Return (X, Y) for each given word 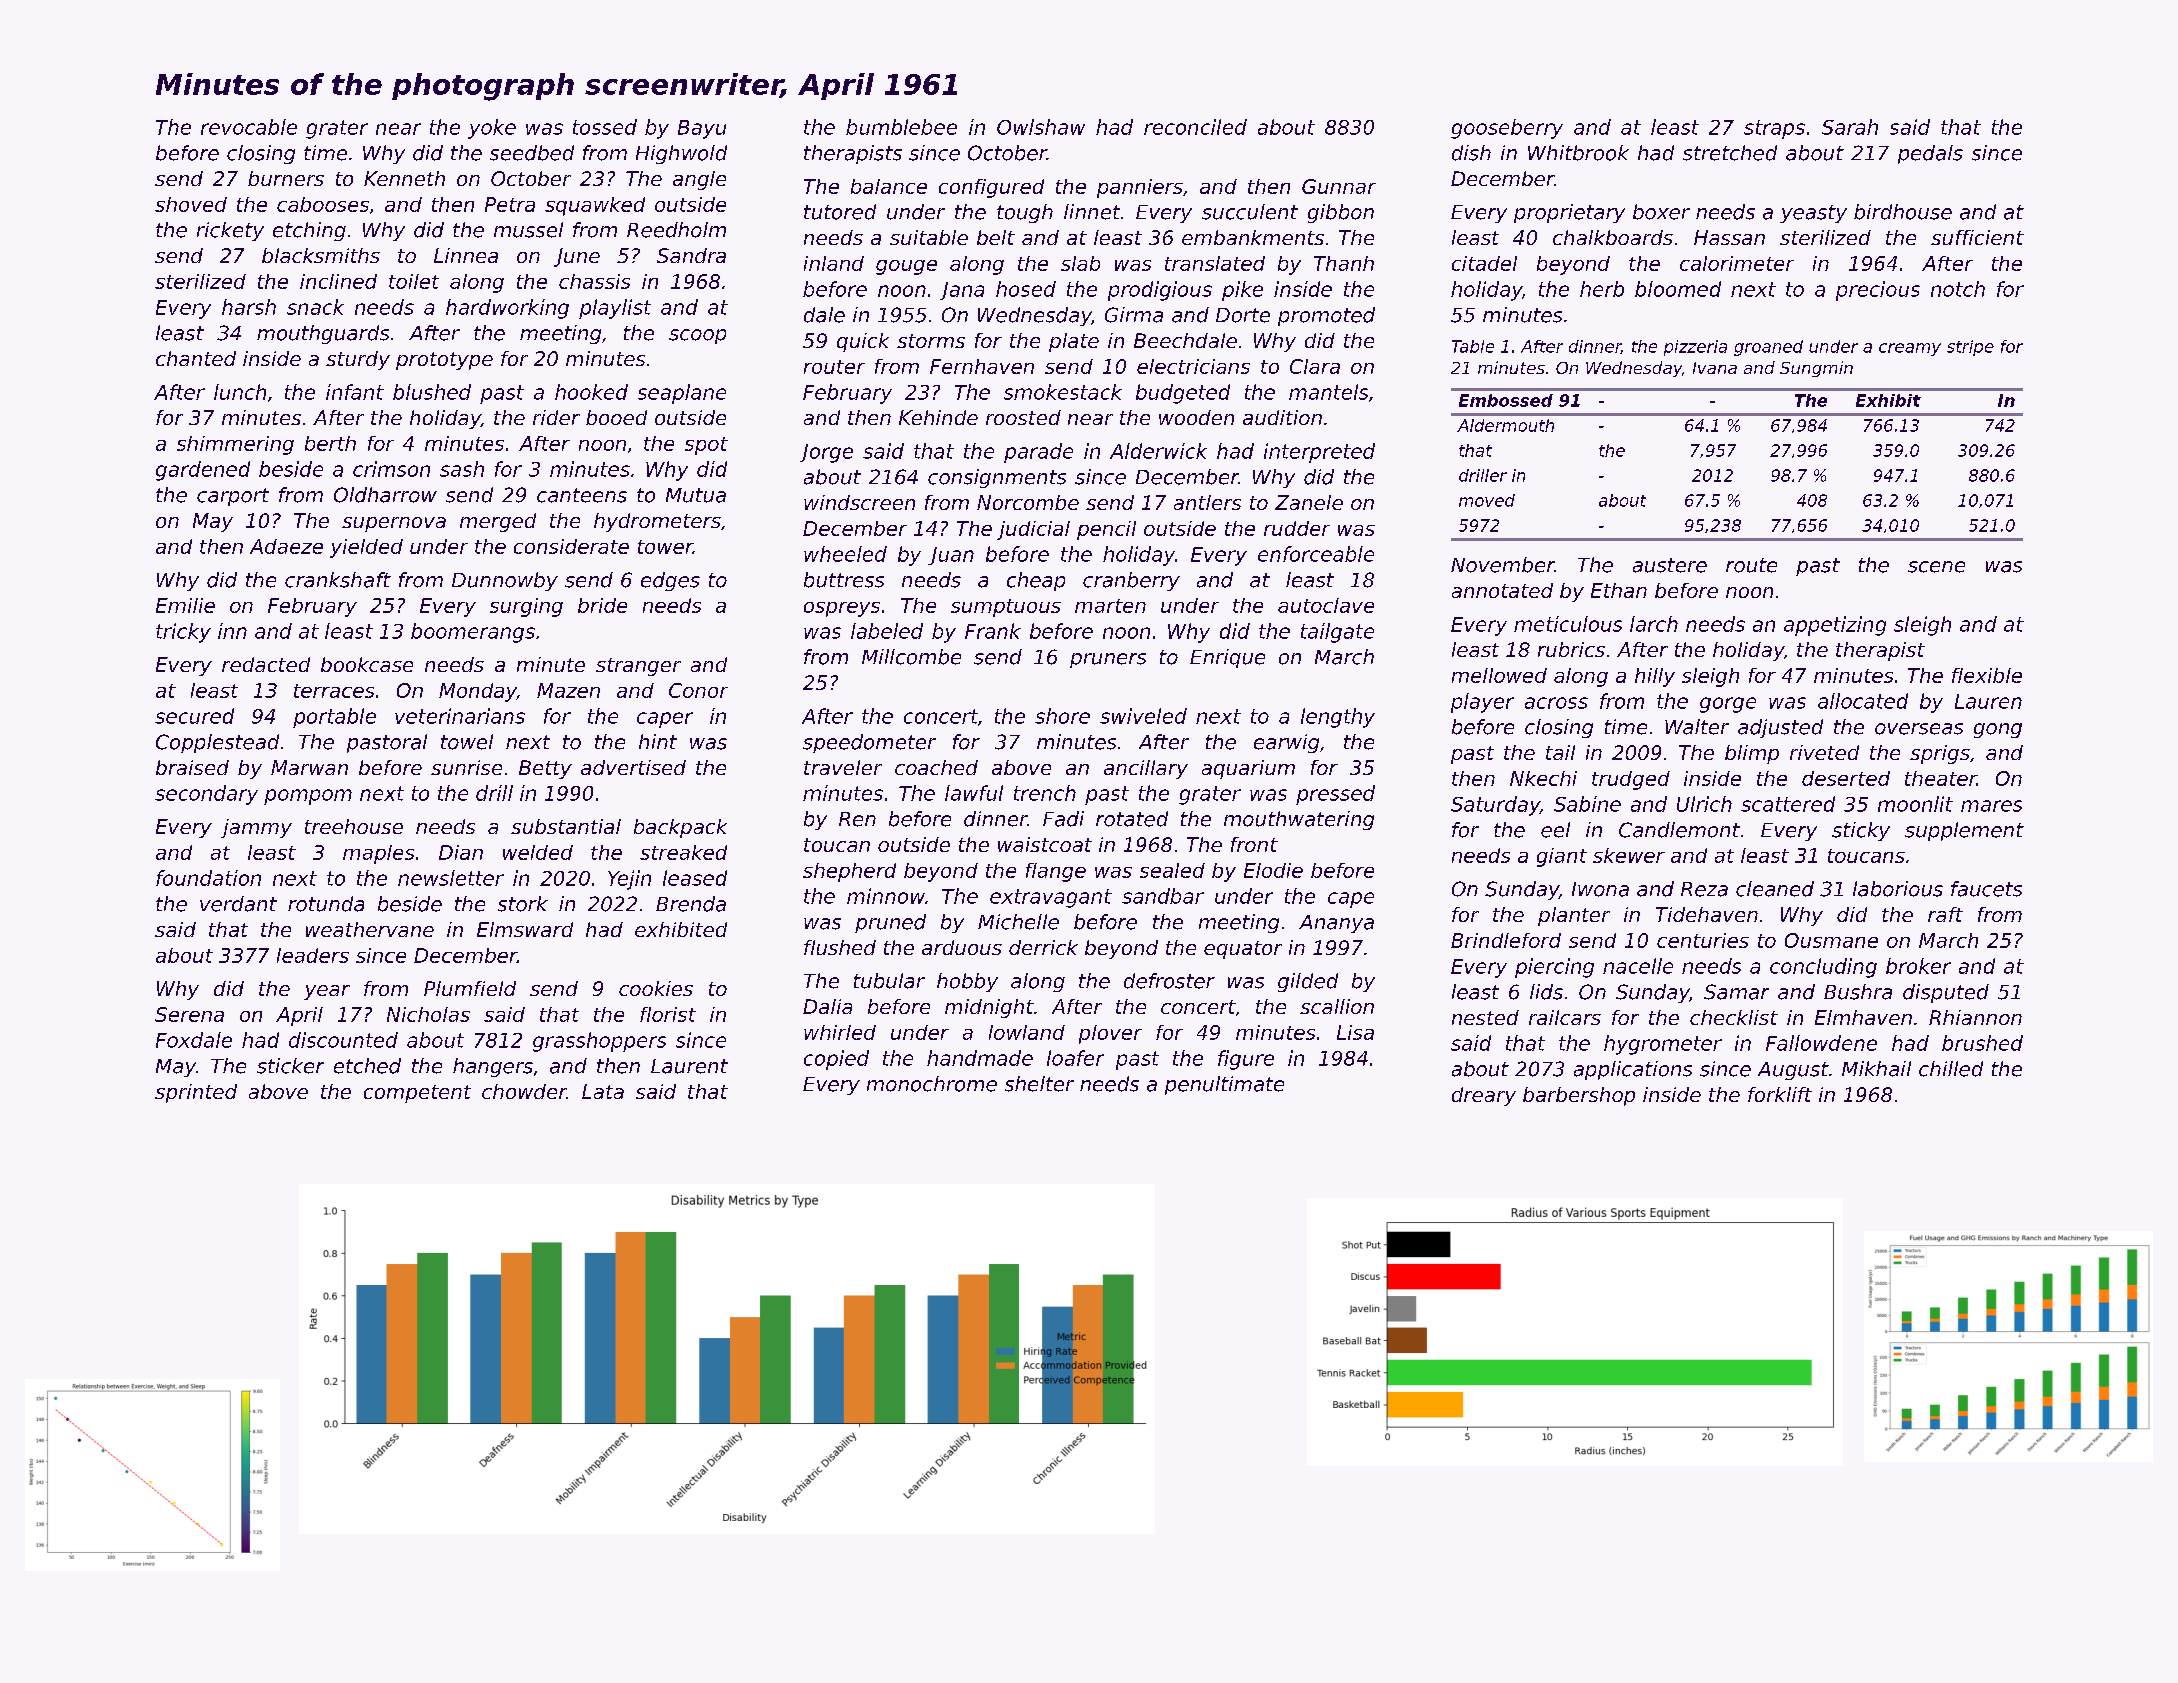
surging (526, 607)
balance (889, 186)
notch (1958, 289)
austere (1670, 565)
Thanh (1344, 263)
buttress (844, 580)
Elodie (1273, 870)
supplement (1964, 831)
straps (1774, 129)
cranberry (1131, 581)
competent (417, 1094)
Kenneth (404, 178)
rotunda (326, 904)
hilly (1655, 677)
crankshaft (338, 580)
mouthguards (323, 334)
